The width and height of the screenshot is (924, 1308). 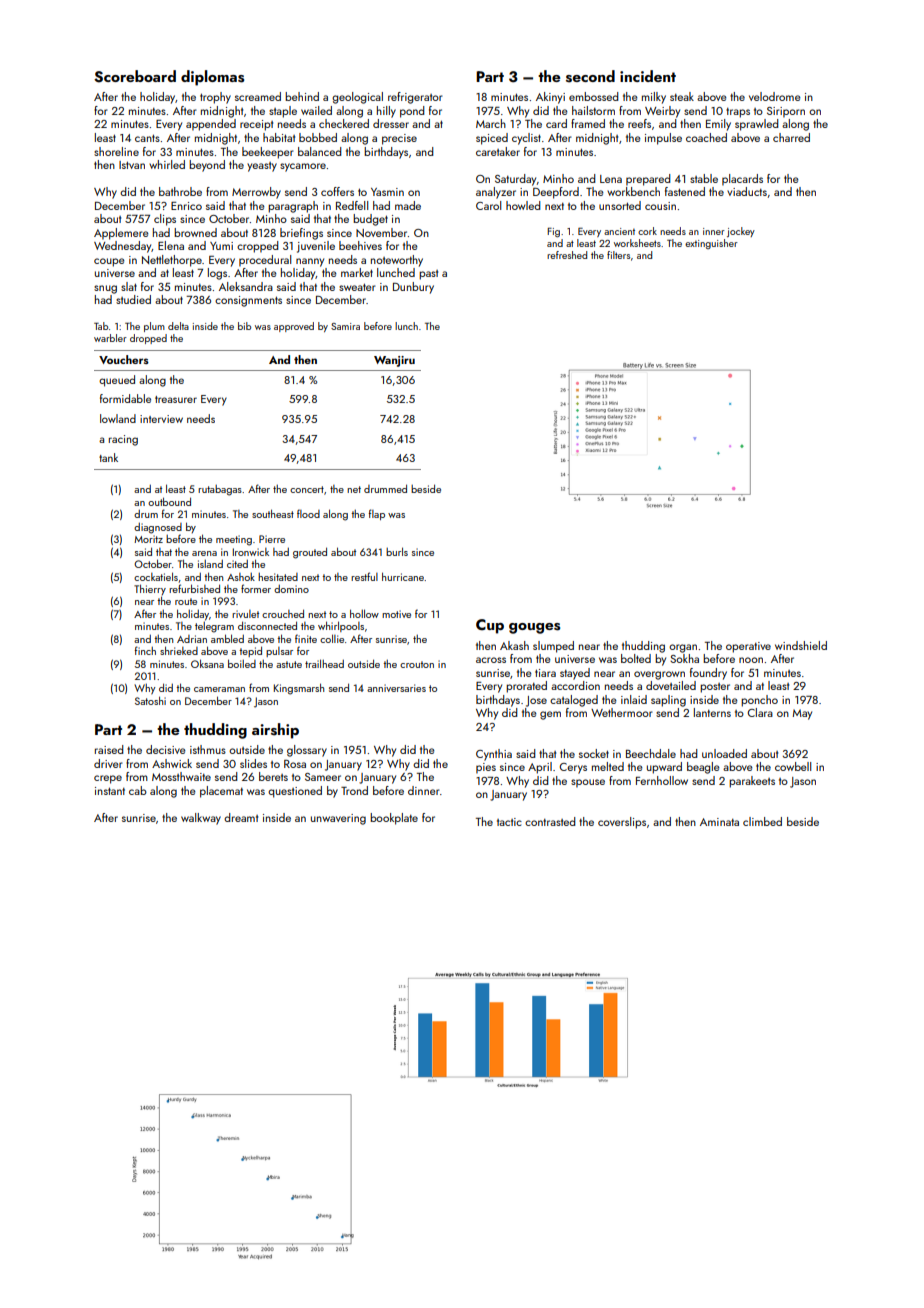 I want to click on crepe, so click(x=108, y=779).
